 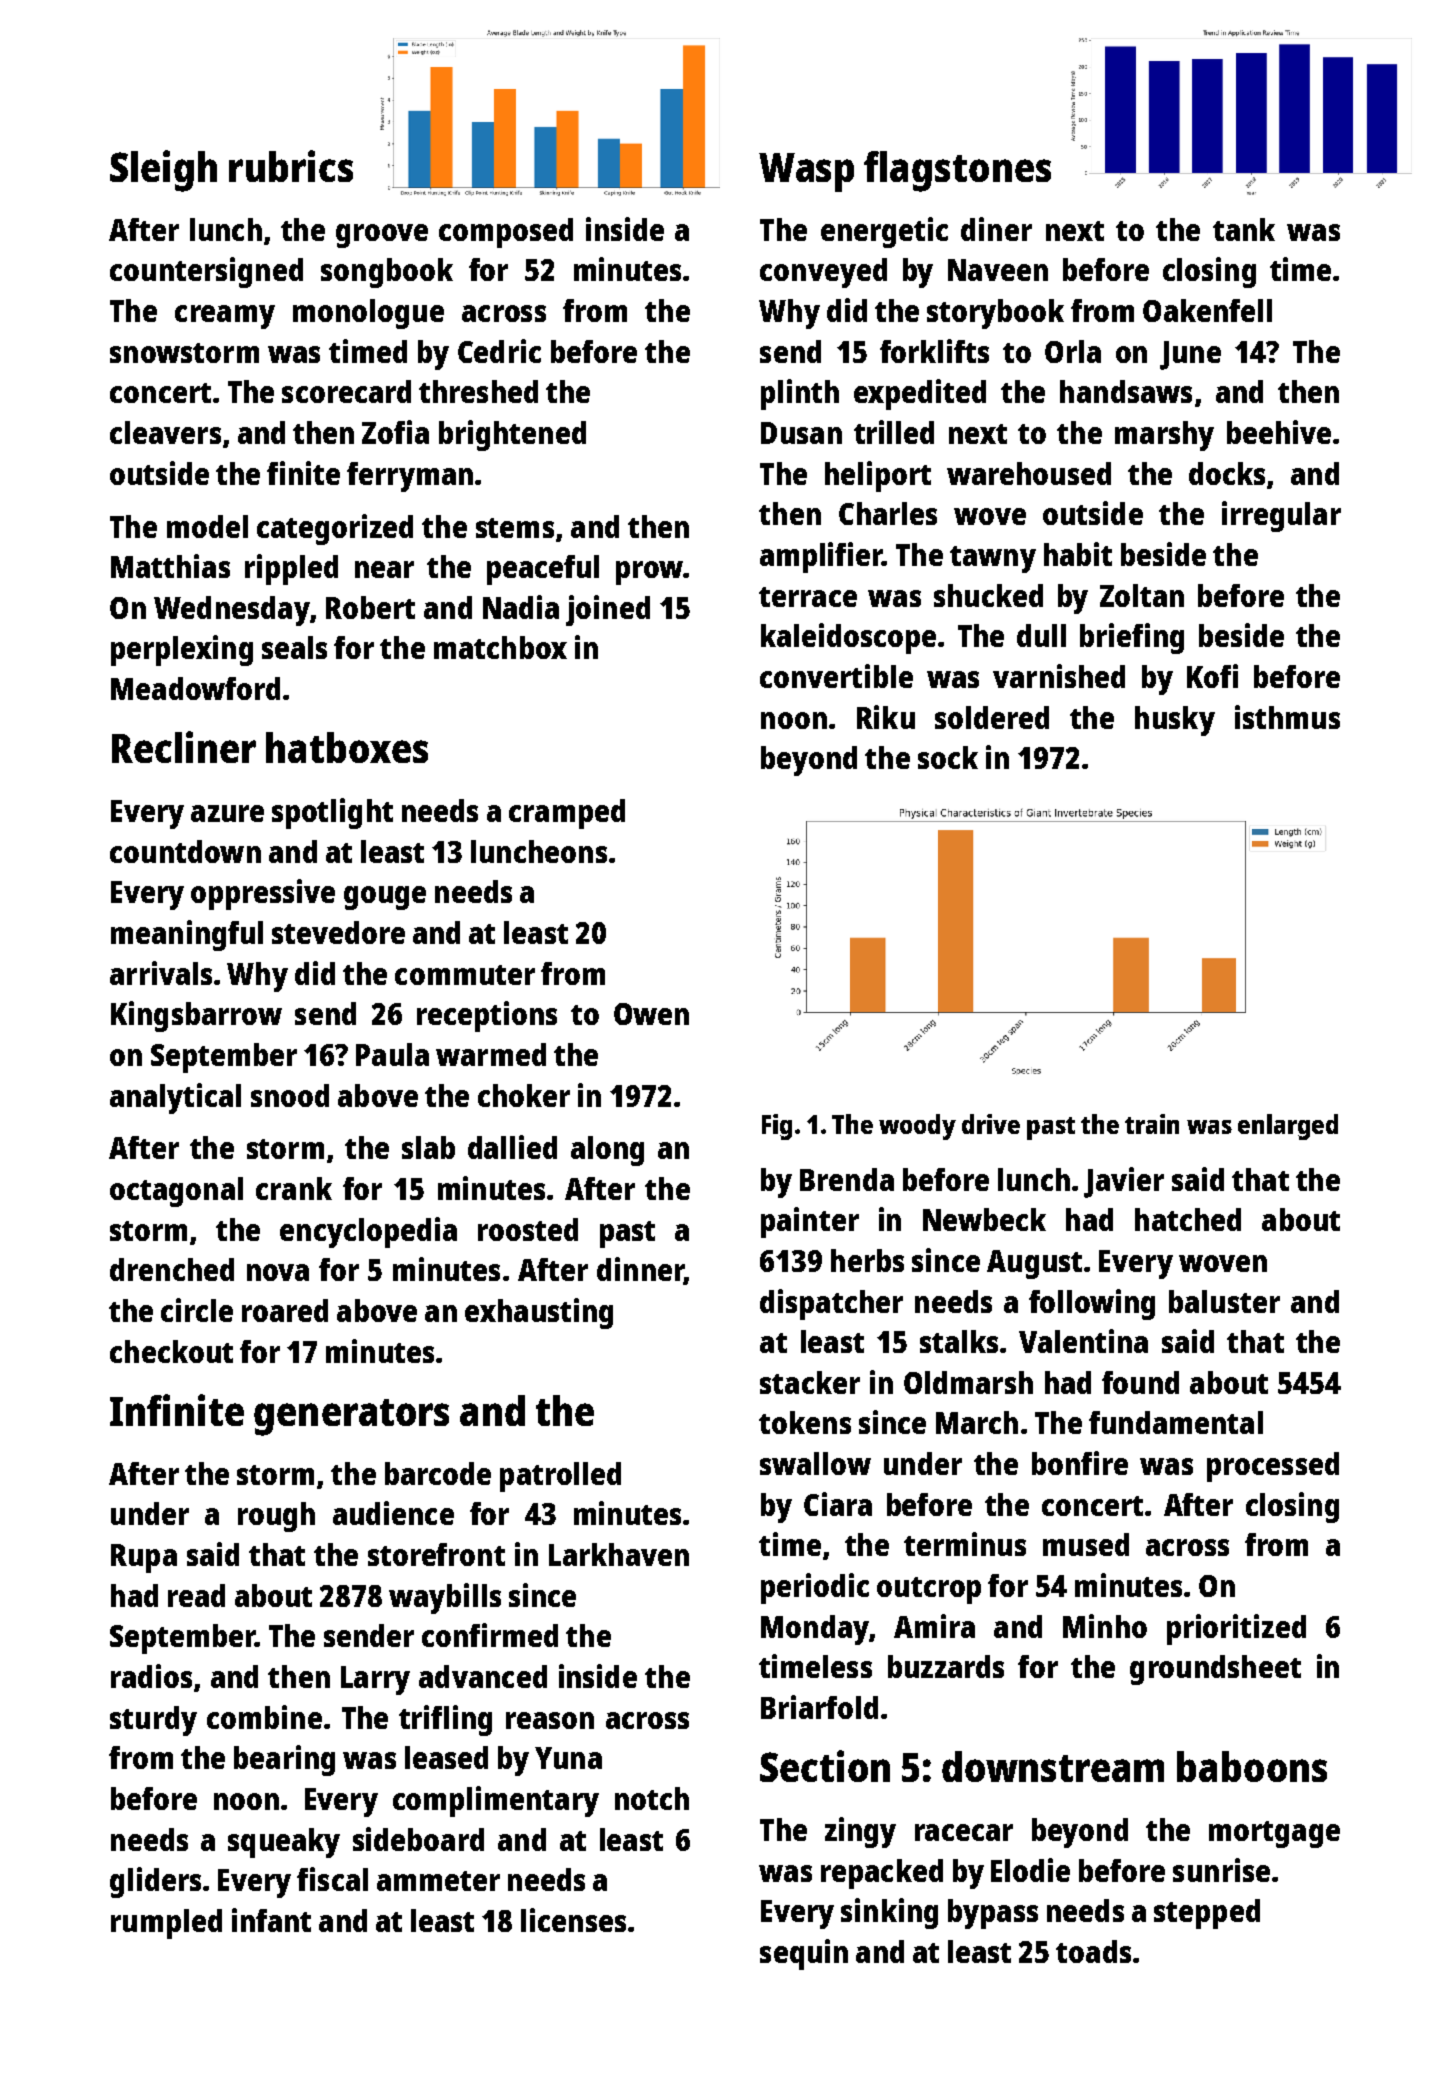 What do you see at coordinates (506, 233) in the page?
I see `composed` at bounding box center [506, 233].
